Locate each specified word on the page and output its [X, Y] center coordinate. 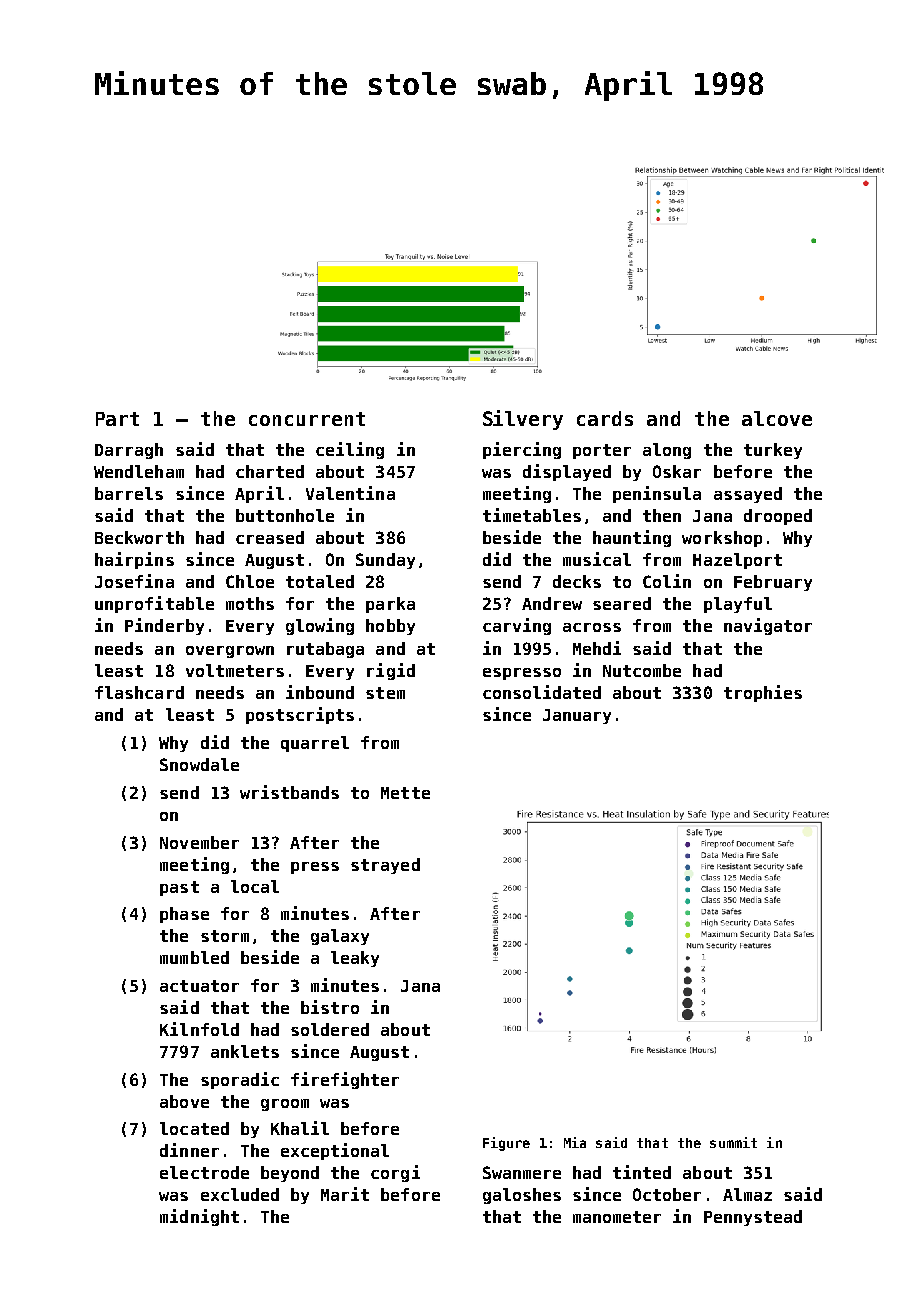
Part [117, 419]
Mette [405, 793]
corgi [395, 1173]
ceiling [350, 450]
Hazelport [737, 561]
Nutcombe [642, 670]
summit [733, 1142]
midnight [199, 1217]
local [255, 886]
